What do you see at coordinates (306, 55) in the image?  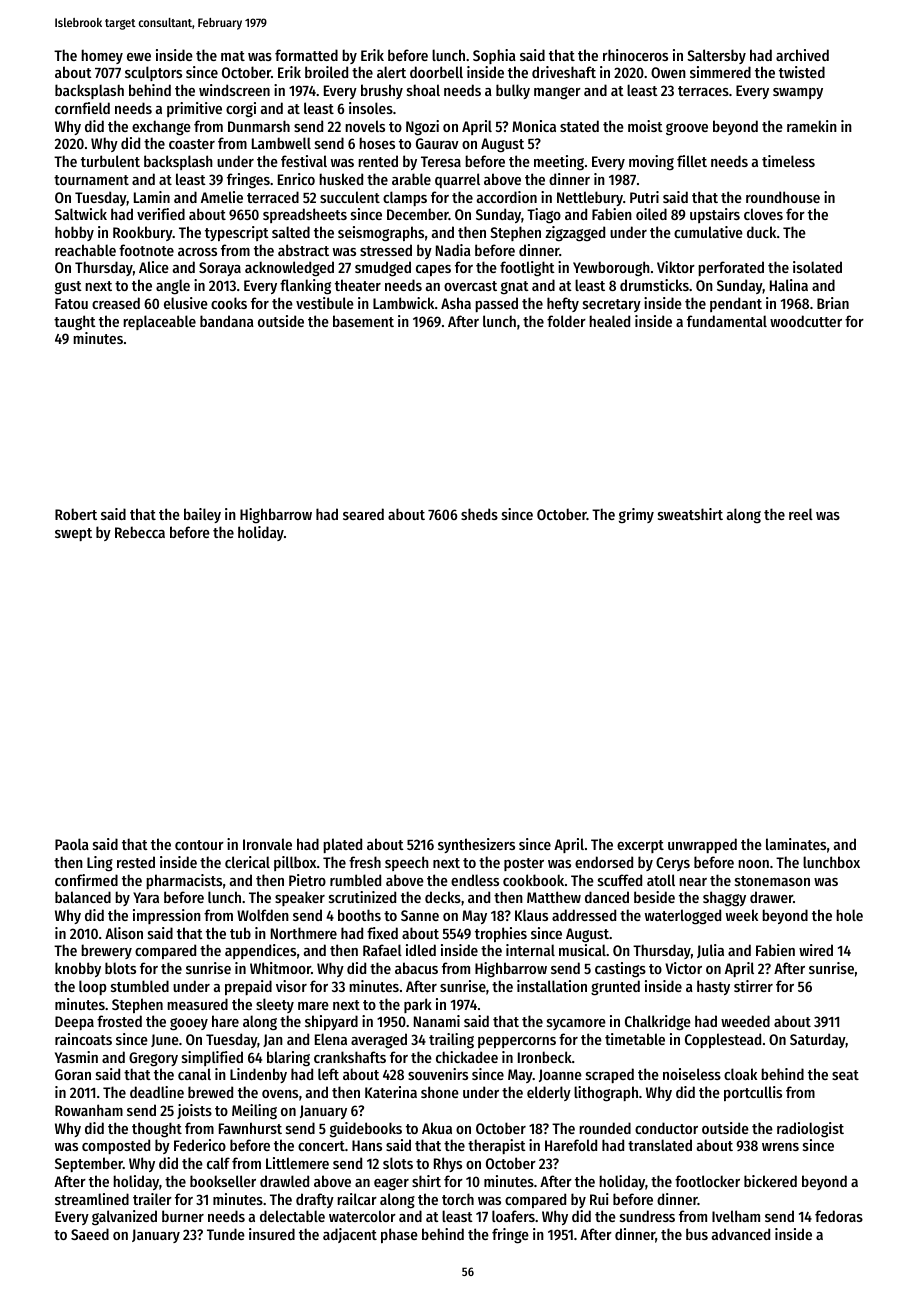 I see `formatted` at bounding box center [306, 55].
